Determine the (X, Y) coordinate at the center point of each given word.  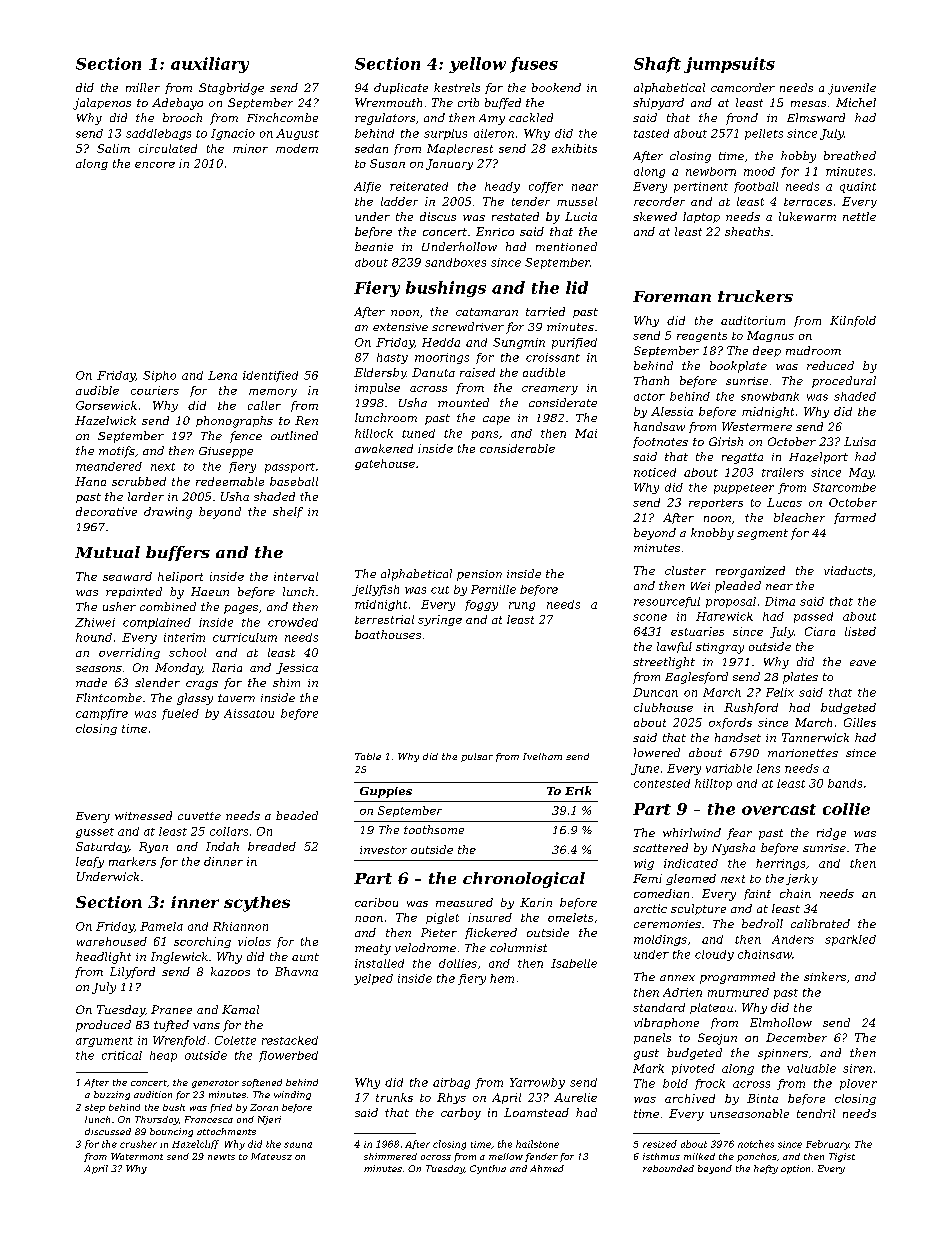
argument (104, 1042)
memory (273, 393)
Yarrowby (537, 1083)
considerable (517, 448)
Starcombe (844, 487)
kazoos (230, 971)
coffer (546, 187)
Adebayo (177, 104)
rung (522, 606)
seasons (99, 669)
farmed (855, 518)
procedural (844, 382)
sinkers (825, 976)
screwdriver (468, 326)
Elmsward (816, 117)
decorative (106, 511)
